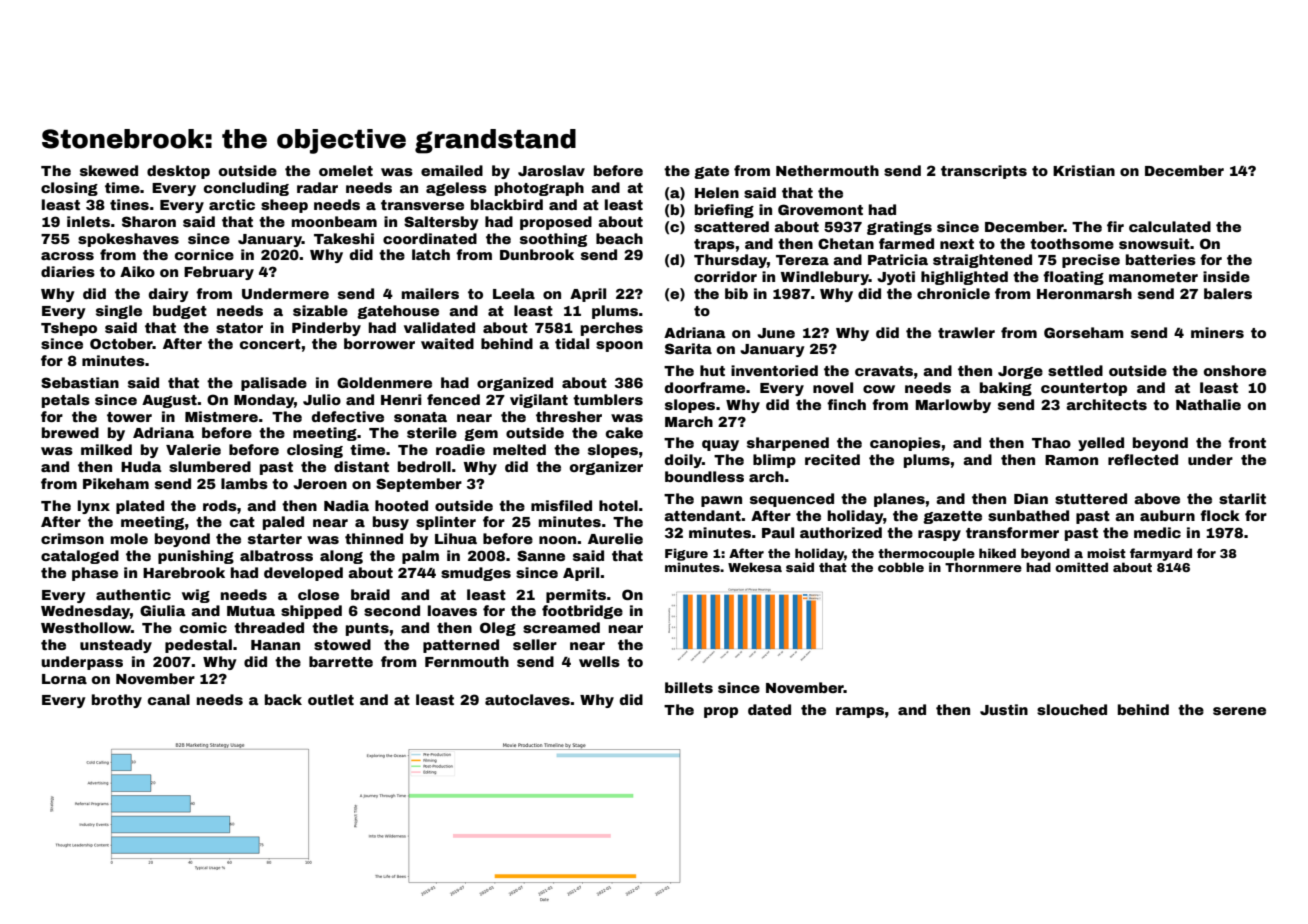 The width and height of the page is (1308, 924). I want to click on Hanan, so click(275, 645).
